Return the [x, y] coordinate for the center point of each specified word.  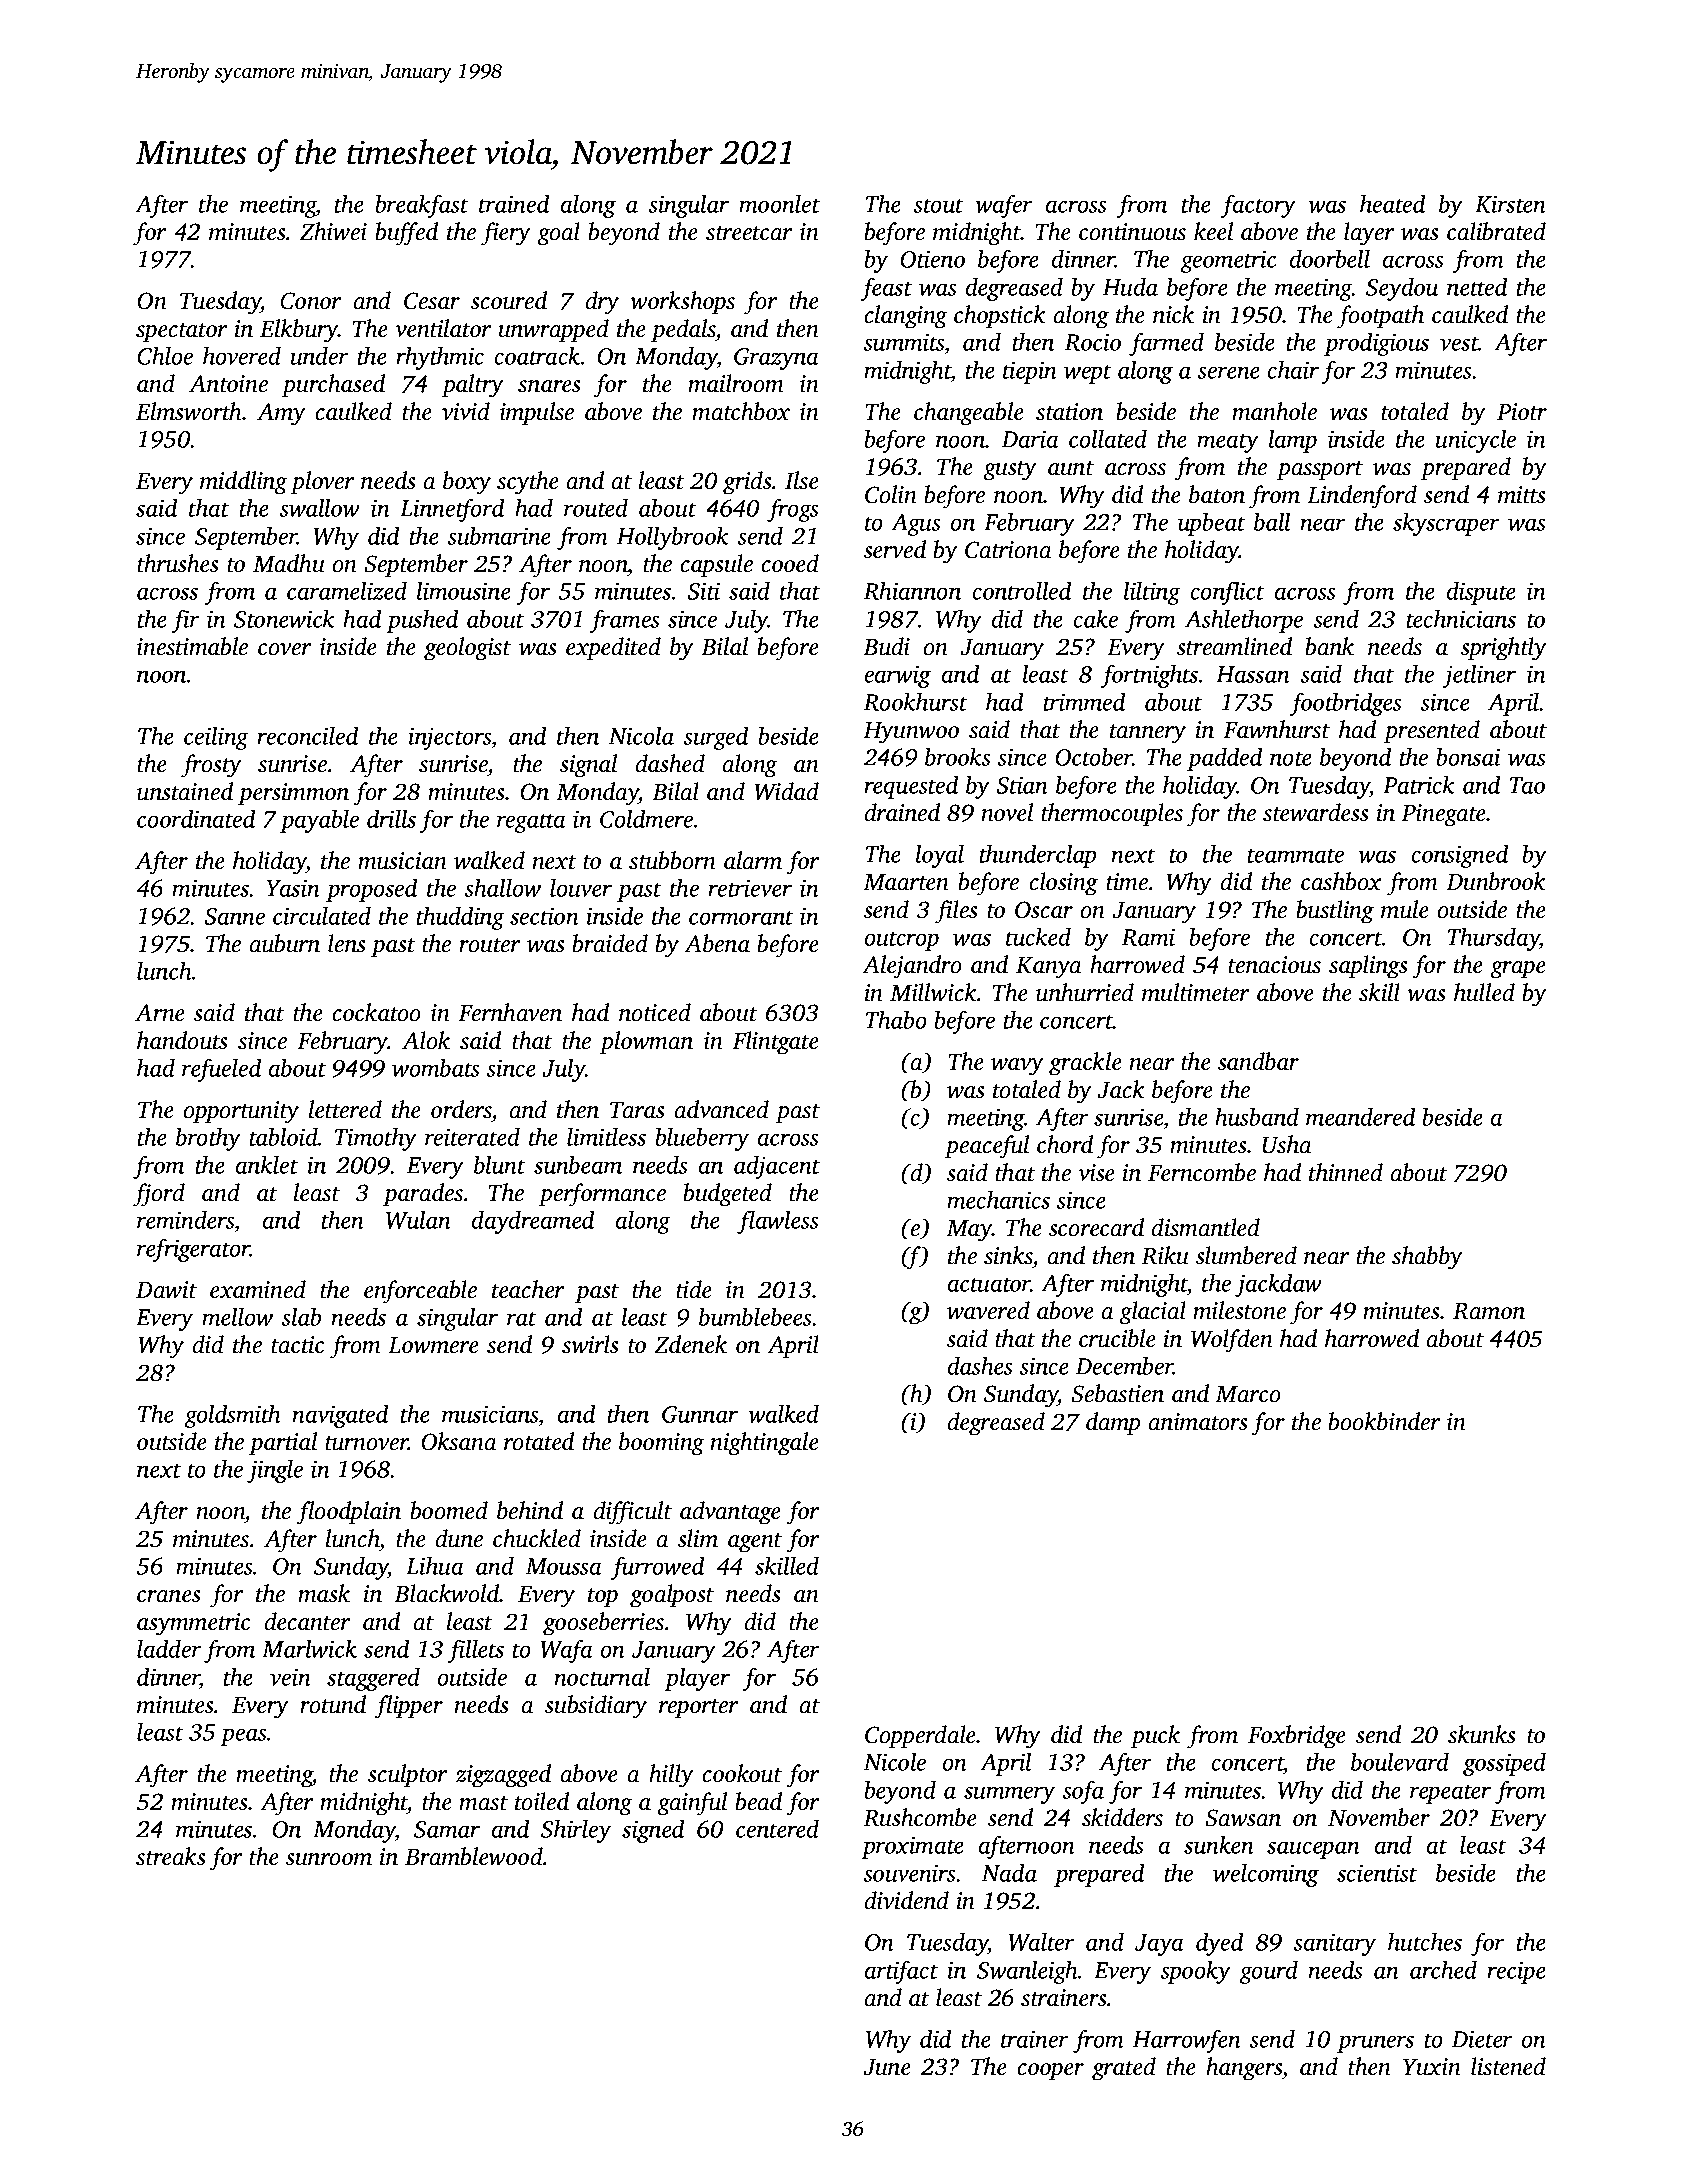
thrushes [178, 563]
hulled [1484, 992]
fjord [159, 1195]
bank [1329, 646]
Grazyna [776, 359]
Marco [1248, 1394]
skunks [1482, 1734]
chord [1065, 1144]
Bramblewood [474, 1856]
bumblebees [755, 1317]
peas [244, 1737]
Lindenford [1362, 497]
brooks [958, 757]
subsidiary [596, 1707]
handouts [182, 1040]
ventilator [443, 328]
